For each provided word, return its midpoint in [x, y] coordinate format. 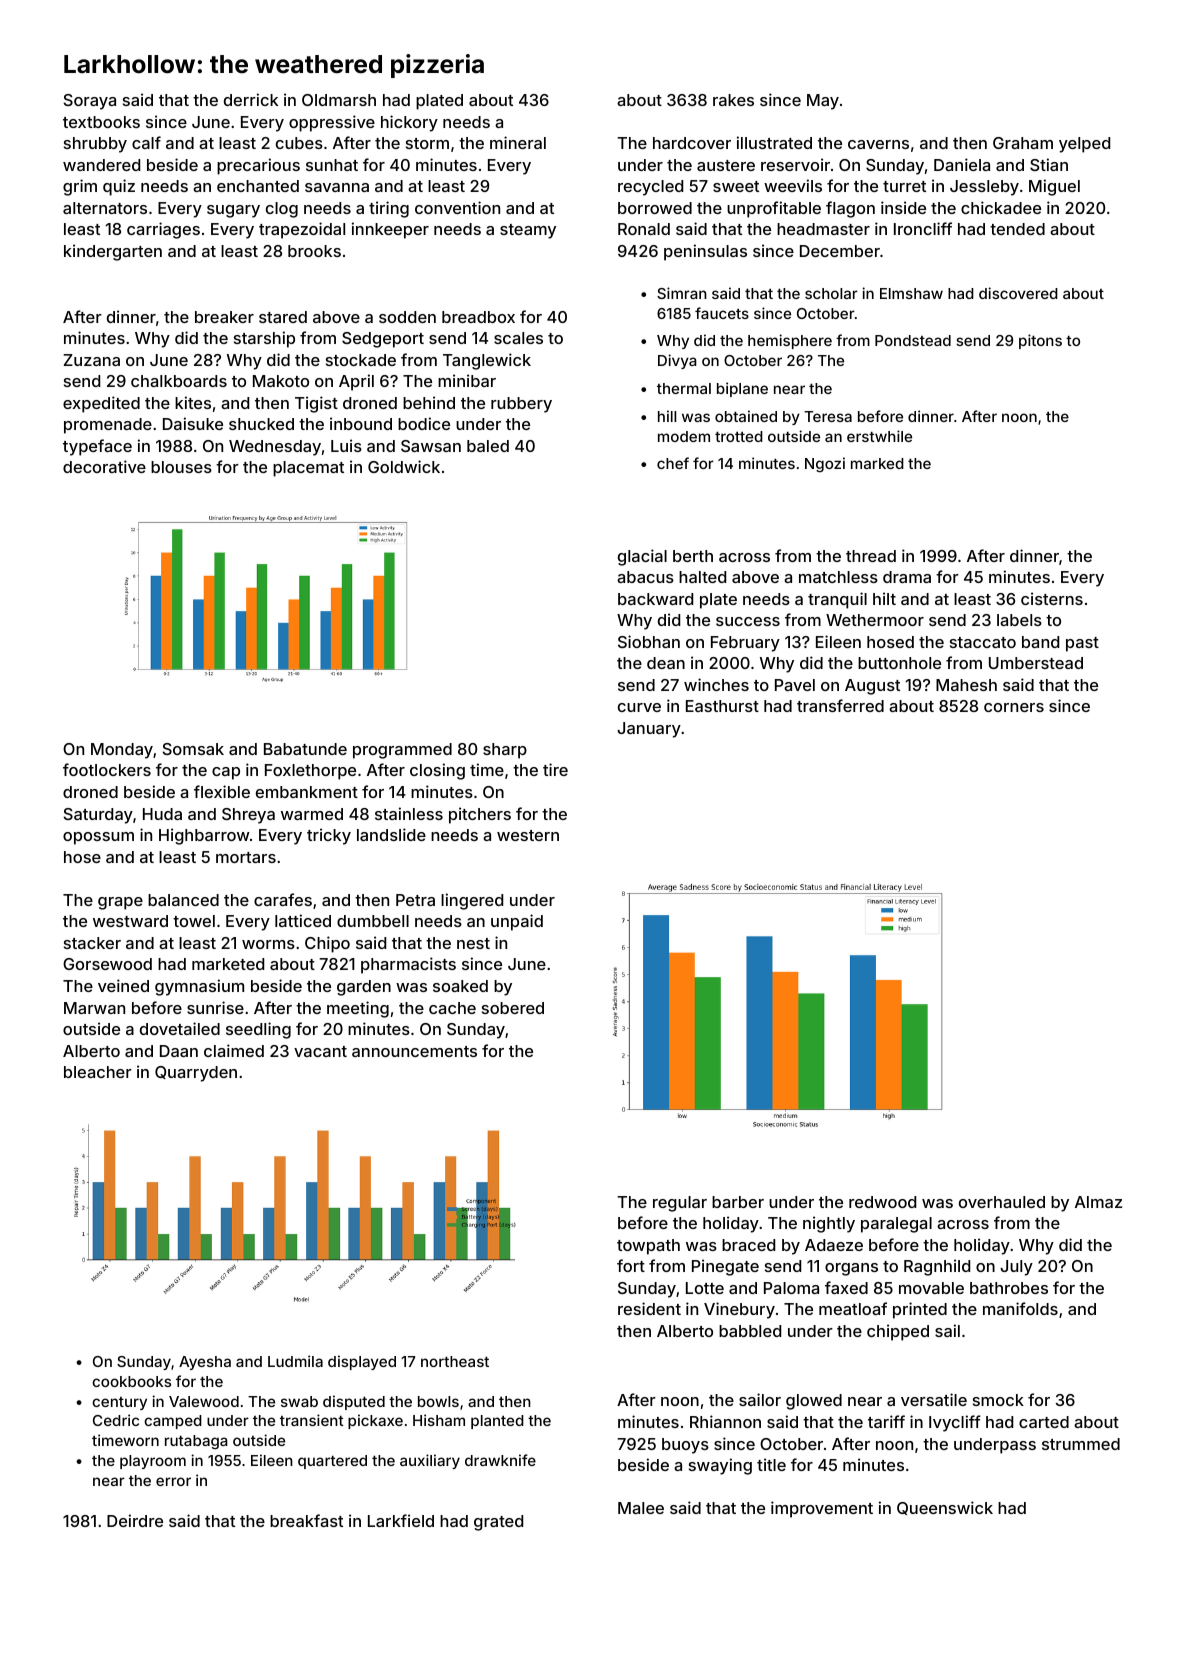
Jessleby [984, 188]
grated [498, 1523]
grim [80, 187]
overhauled [1002, 1202]
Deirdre [135, 1520]
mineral [518, 142]
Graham [1023, 143]
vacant [320, 1051]
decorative [104, 466]
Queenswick [945, 1508]
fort [631, 1265]
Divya [677, 361]
